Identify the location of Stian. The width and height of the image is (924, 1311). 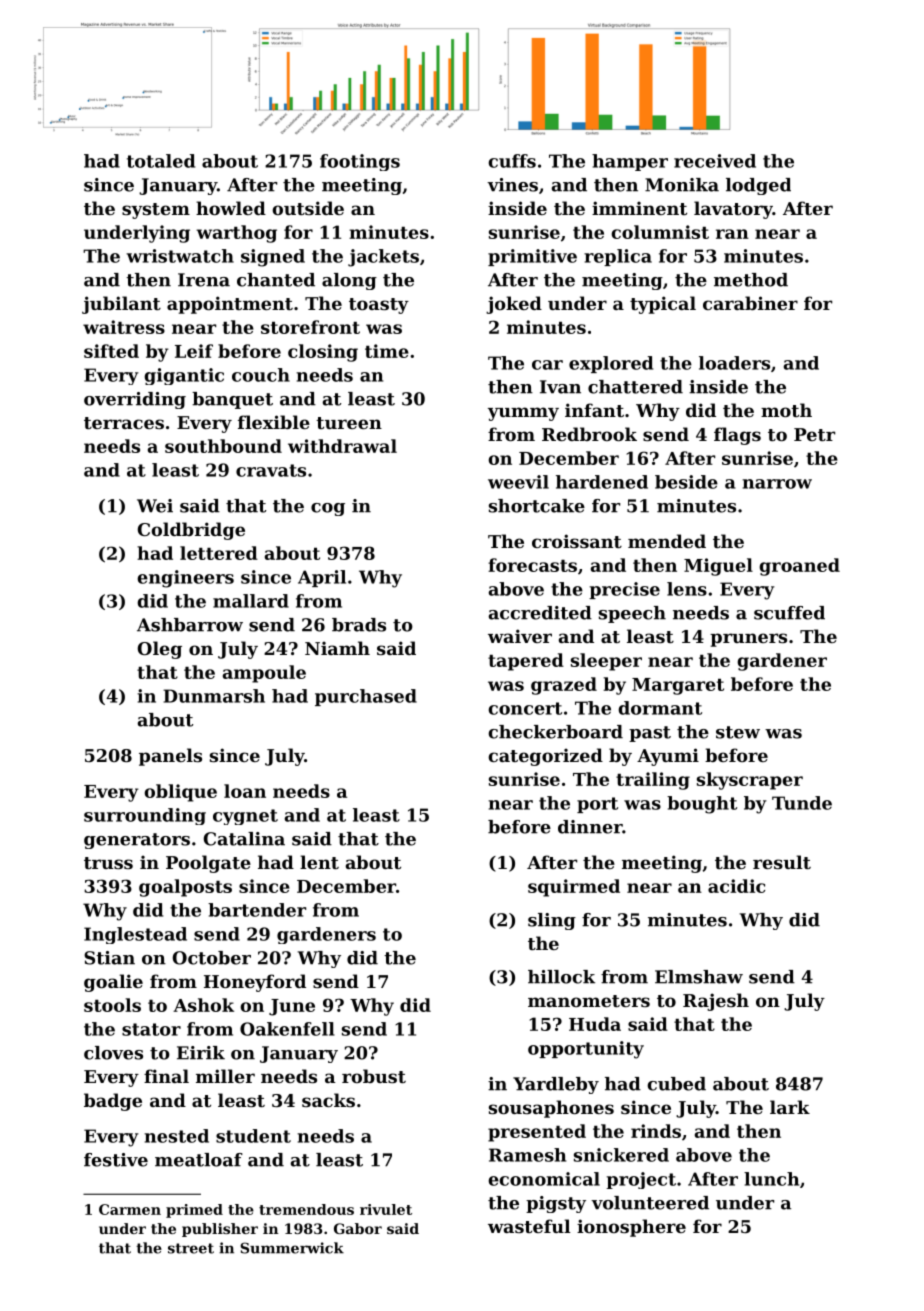
(109, 958).
